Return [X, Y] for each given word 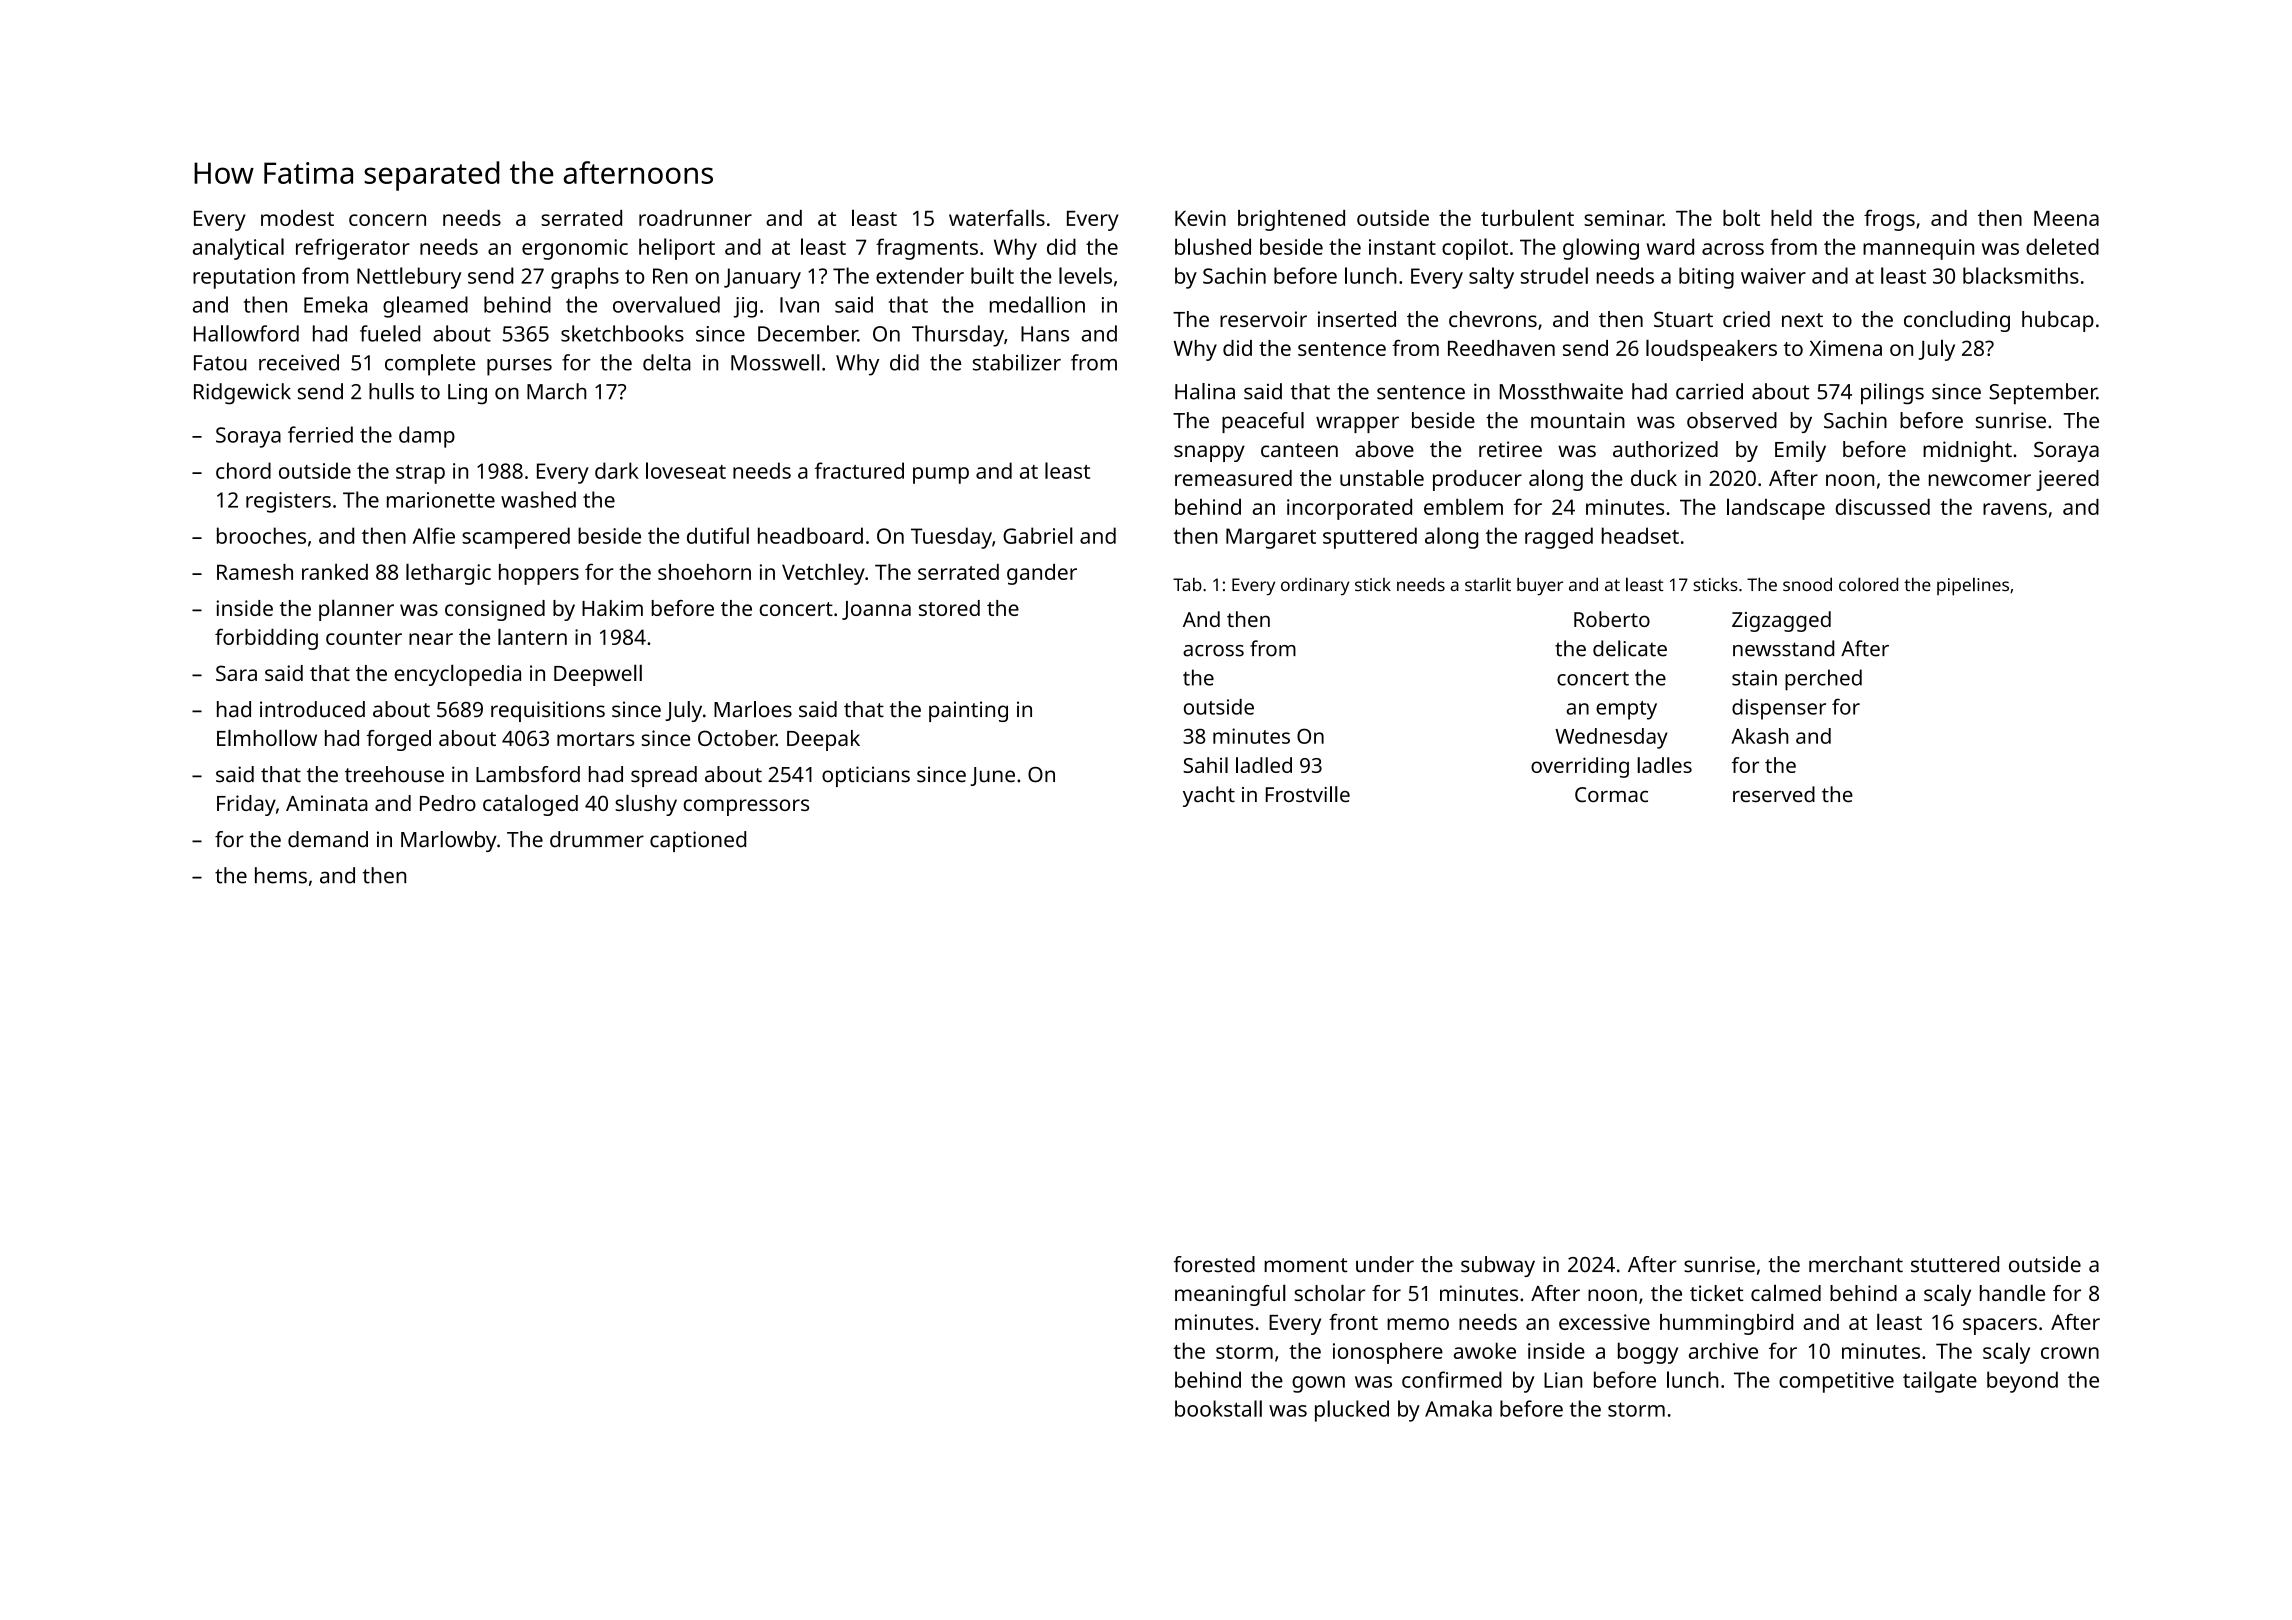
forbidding [266, 639]
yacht [1209, 796]
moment [1306, 1265]
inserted [1357, 319]
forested [1214, 1264]
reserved [1774, 794]
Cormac [1611, 794]
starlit [1488, 584]
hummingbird [1726, 1324]
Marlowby [449, 841]
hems [281, 875]
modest [297, 218]
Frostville [1308, 794]
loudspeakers [1711, 350]
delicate [1630, 648]
